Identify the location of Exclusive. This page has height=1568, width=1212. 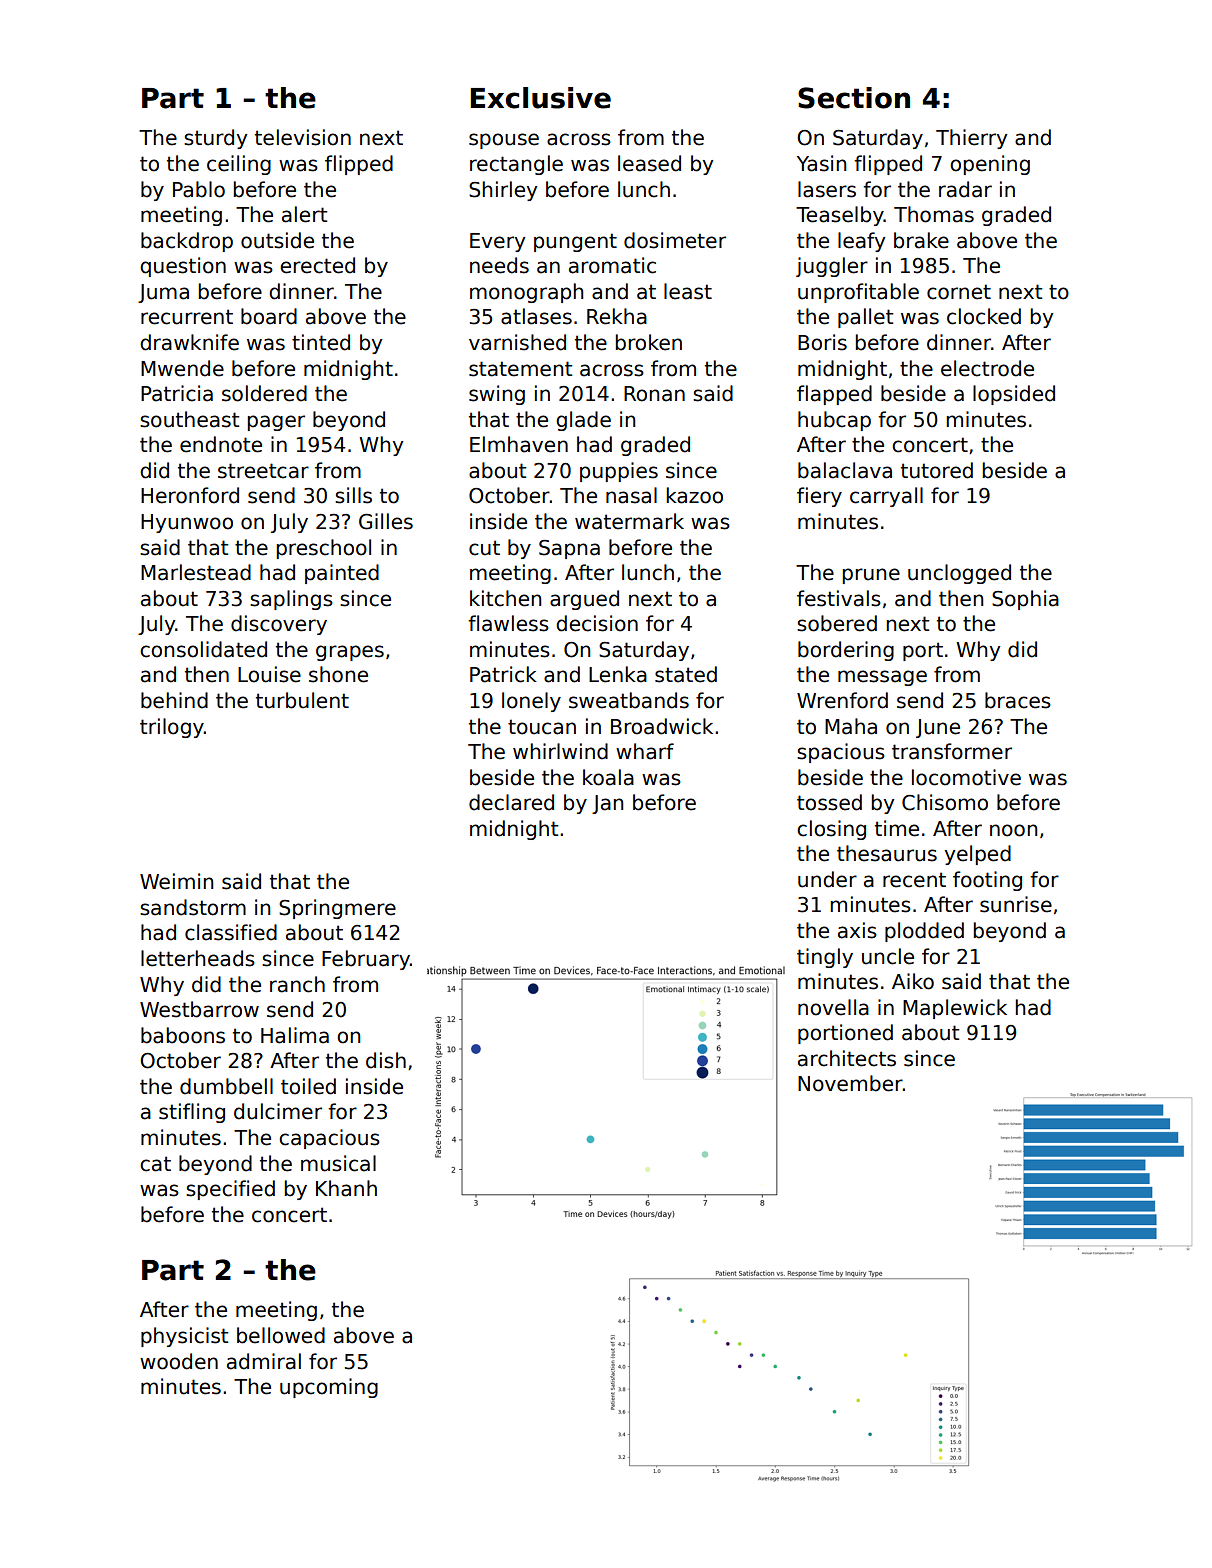
(541, 98).
